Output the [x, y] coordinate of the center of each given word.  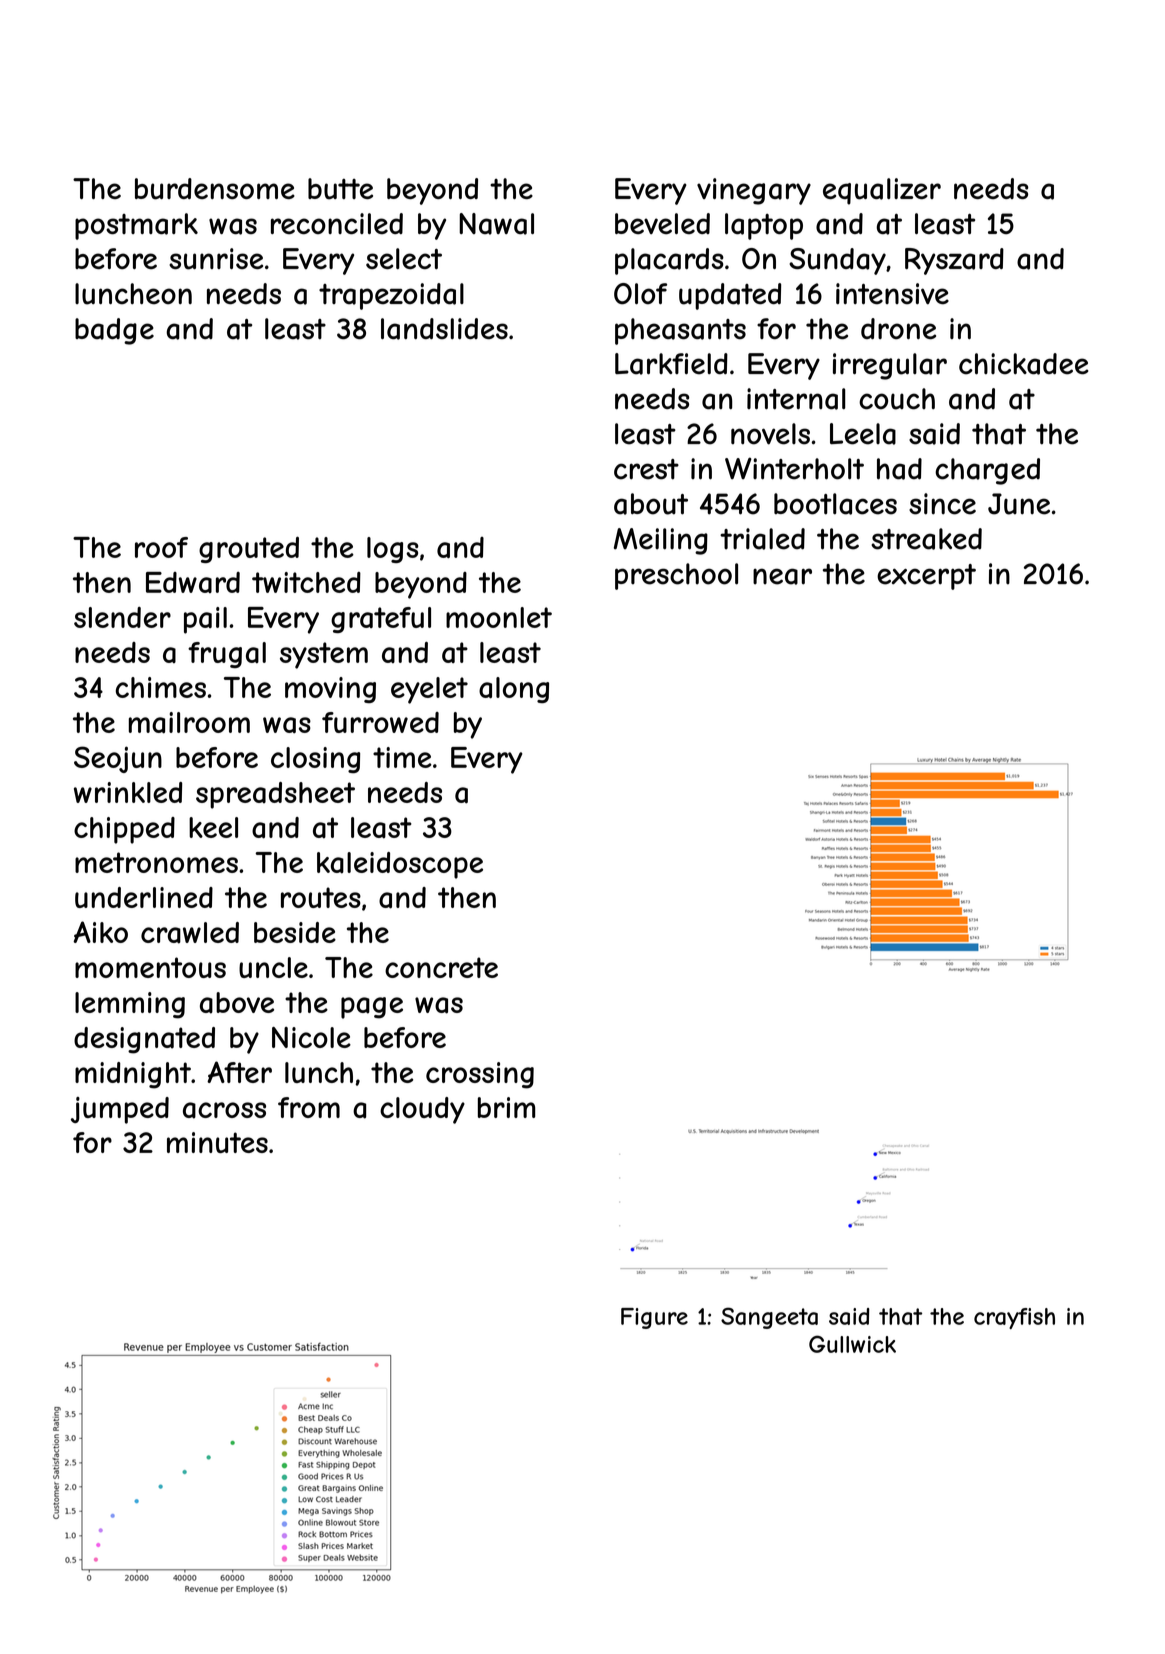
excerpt [926, 577]
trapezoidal [391, 296]
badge [114, 331]
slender [122, 617]
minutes [217, 1142]
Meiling [661, 541]
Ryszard [954, 261]
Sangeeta [769, 1318]
